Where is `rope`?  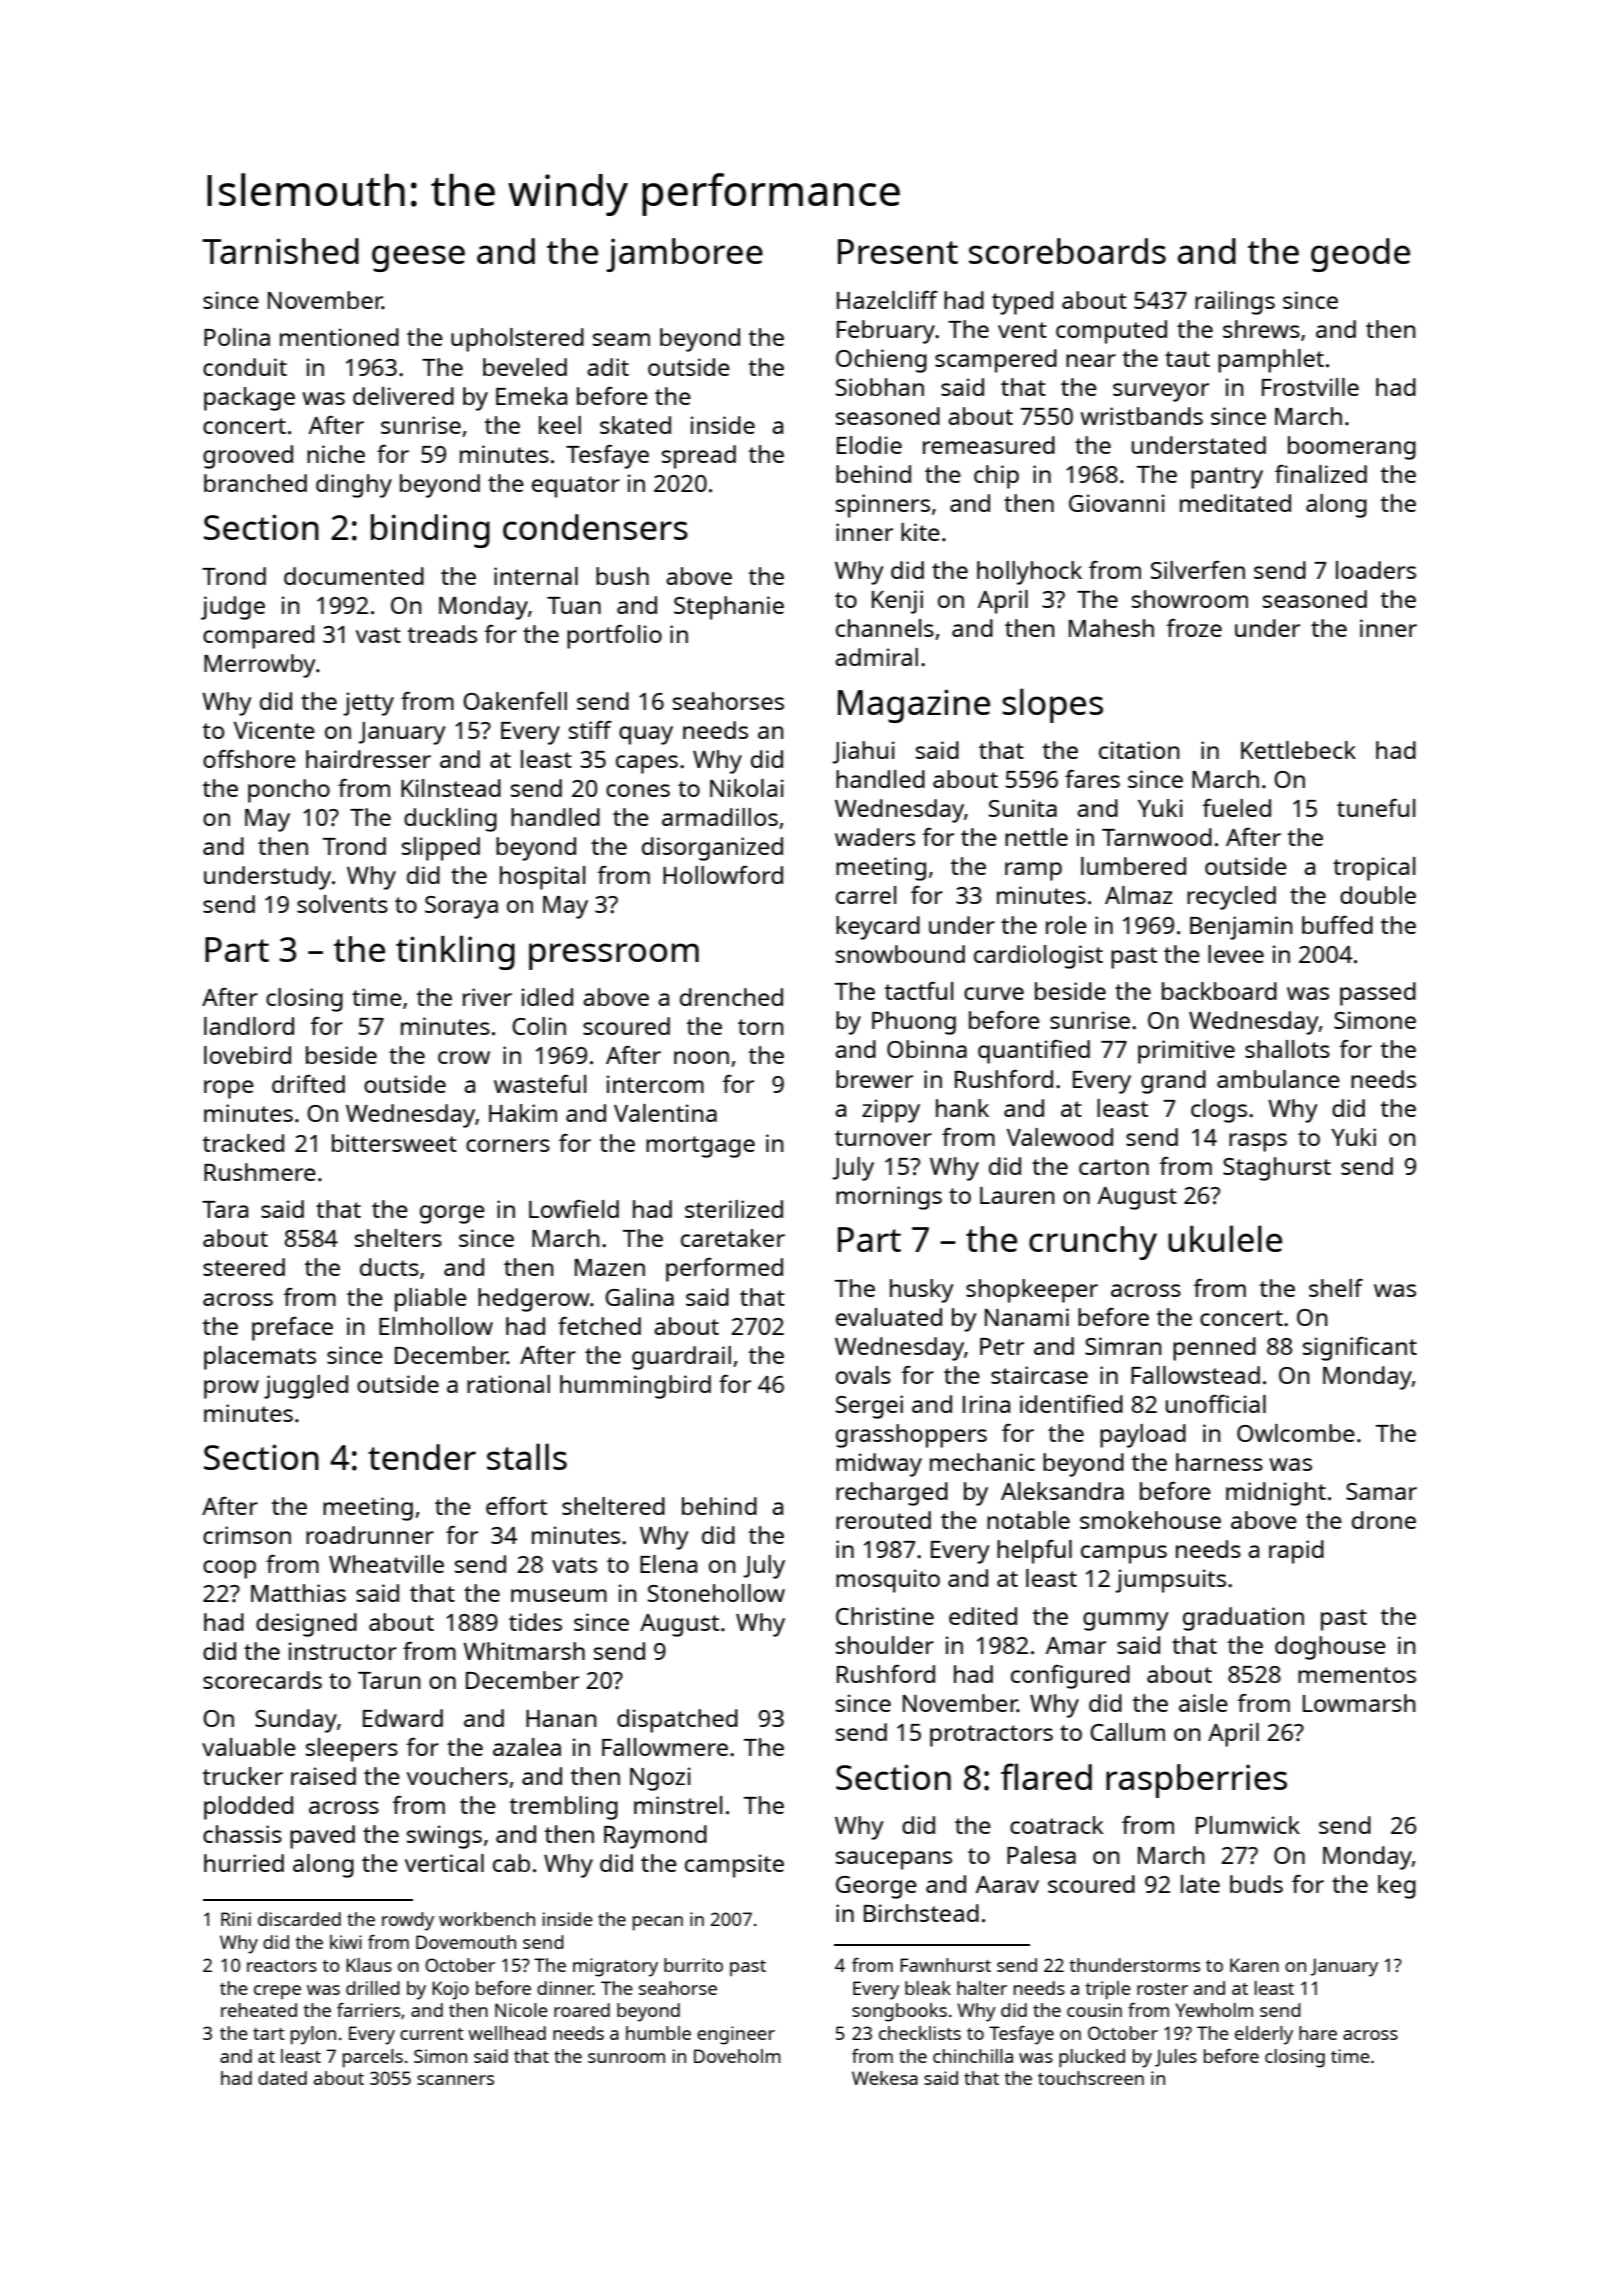 rope is located at coordinates (229, 1089).
